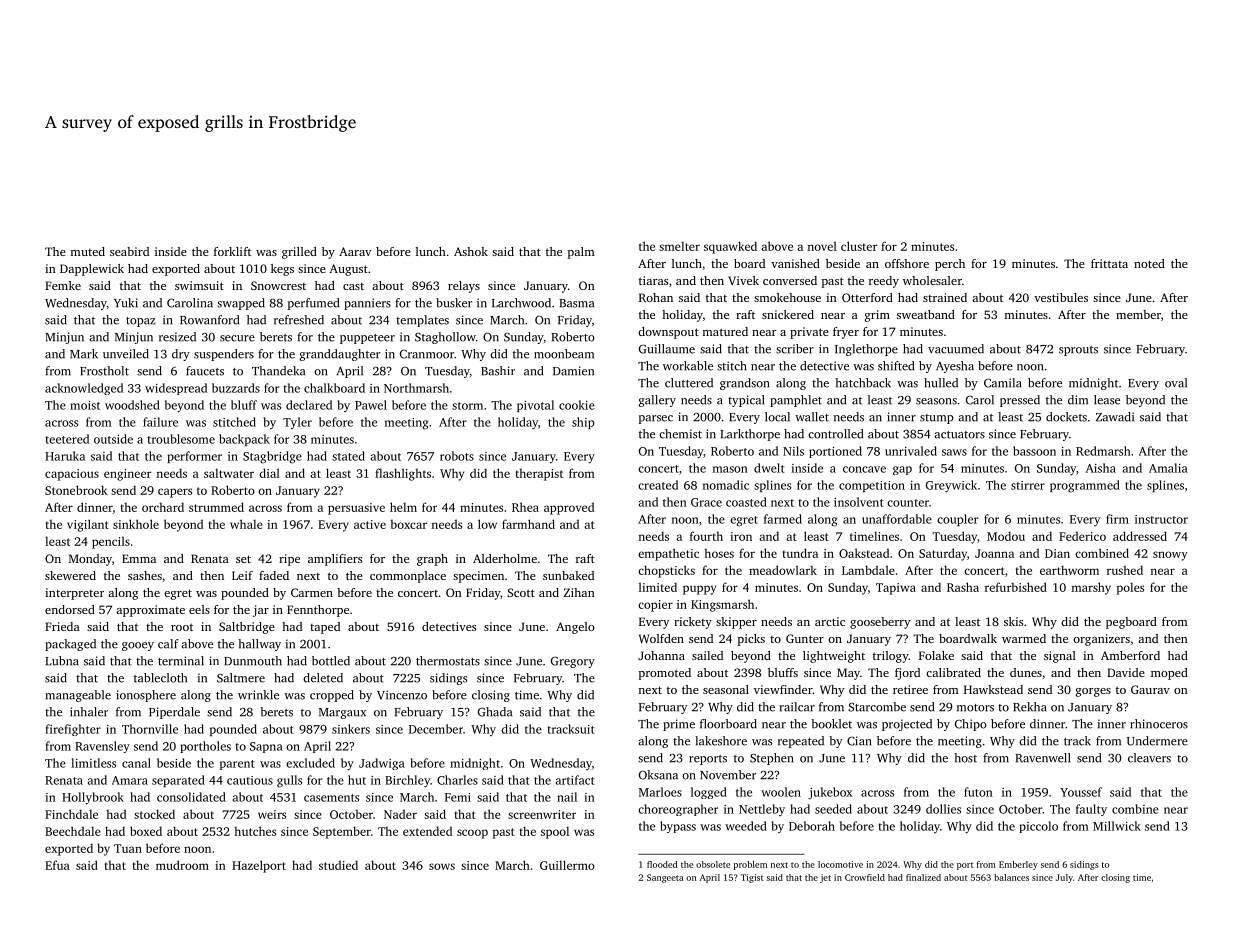 The image size is (1233, 952). What do you see at coordinates (1176, 383) in the screenshot?
I see `oval` at bounding box center [1176, 383].
